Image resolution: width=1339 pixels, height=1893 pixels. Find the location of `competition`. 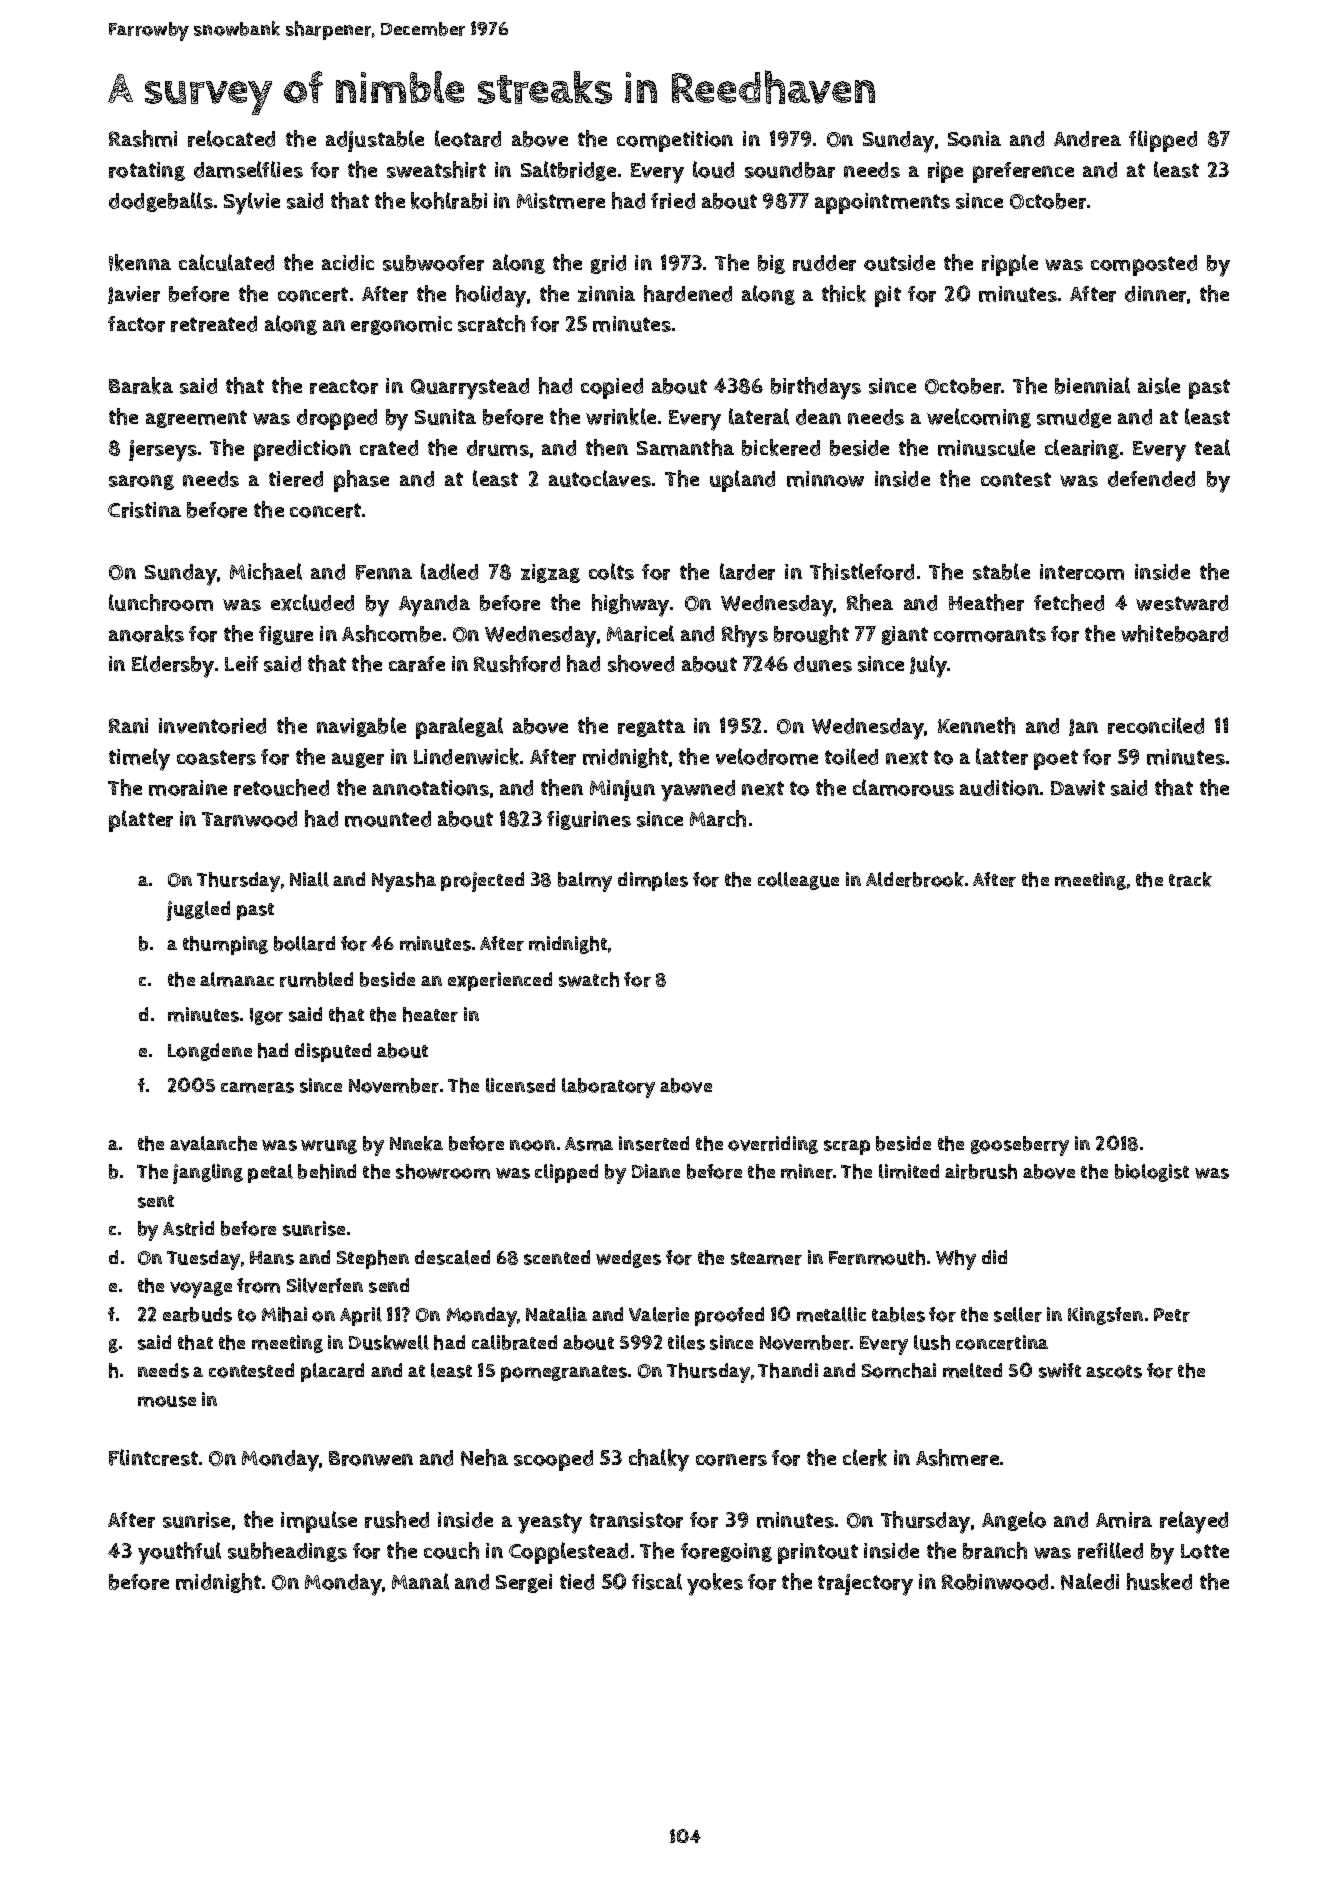

competition is located at coordinates (675, 141).
